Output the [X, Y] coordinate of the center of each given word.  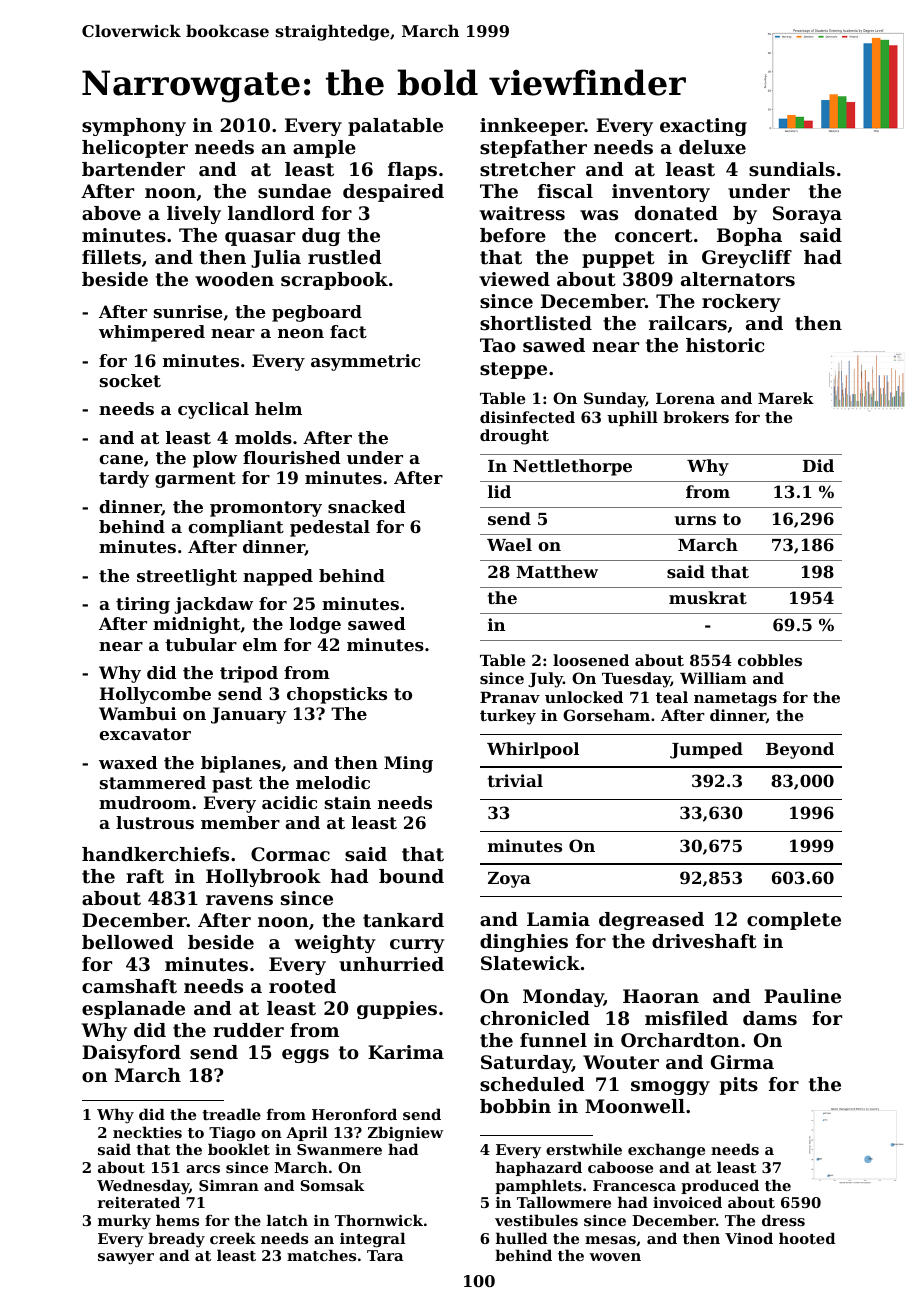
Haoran [661, 996]
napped [278, 577]
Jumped [706, 750]
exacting [703, 127]
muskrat [708, 597]
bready [176, 1240]
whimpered [152, 333]
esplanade [133, 1010]
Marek [786, 398]
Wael [509, 544]
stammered [153, 782]
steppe [513, 370]
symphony [134, 127]
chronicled [535, 1018]
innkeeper [532, 127]
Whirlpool [533, 750]
